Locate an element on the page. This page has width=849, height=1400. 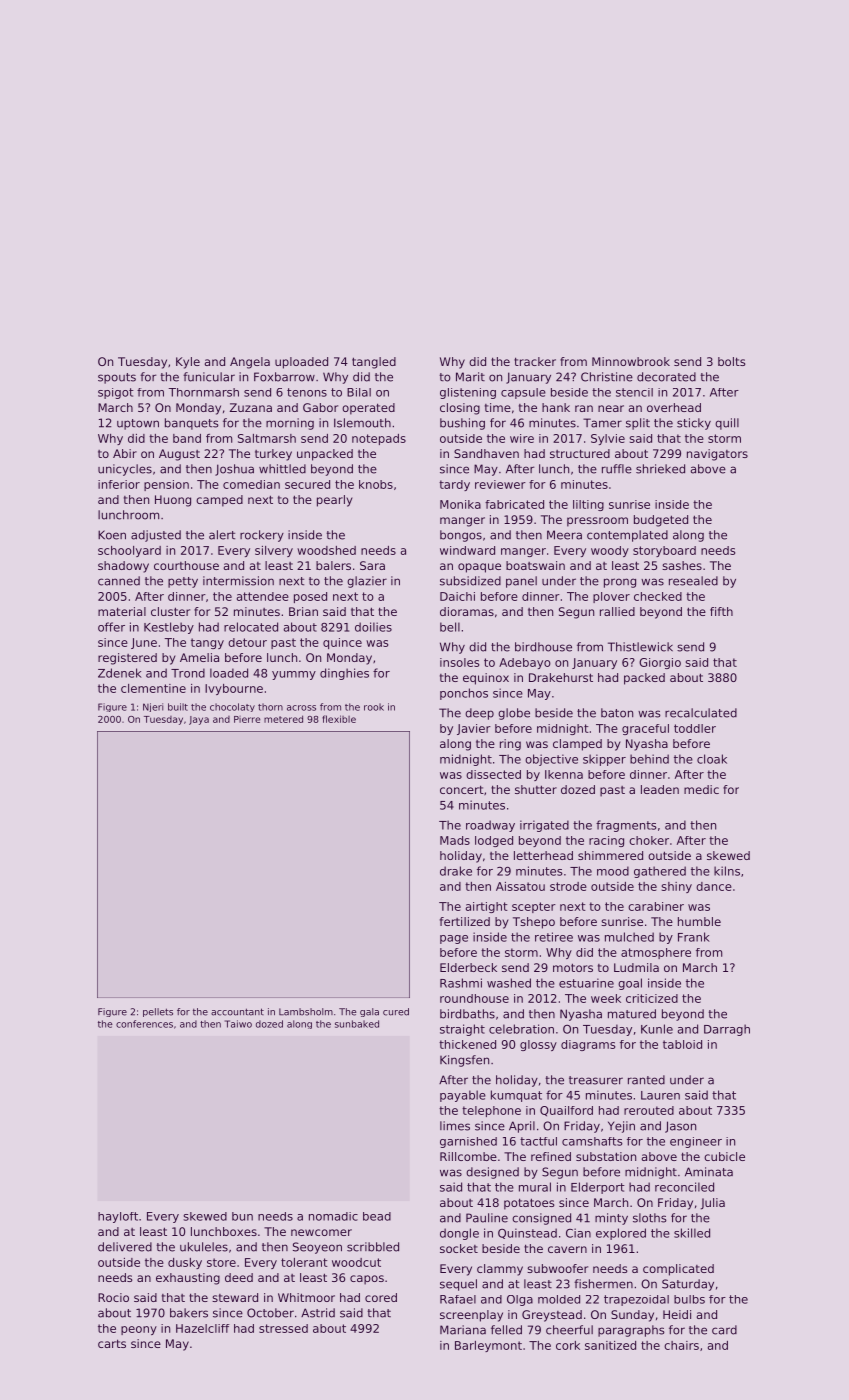
delivered is located at coordinates (125, 1247).
